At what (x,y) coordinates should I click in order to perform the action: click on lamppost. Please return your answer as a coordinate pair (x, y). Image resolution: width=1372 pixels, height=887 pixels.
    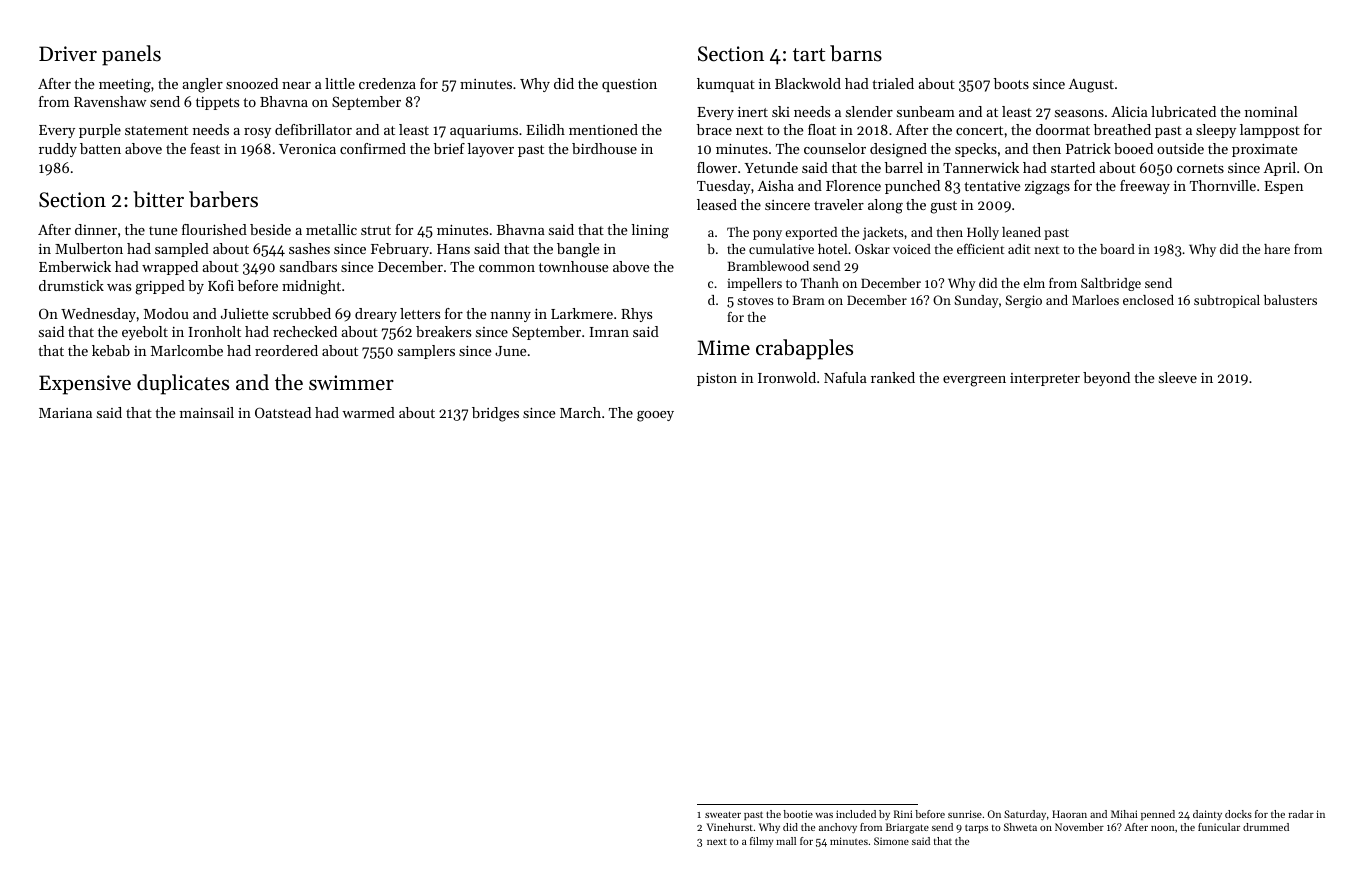
    Looking at the image, I should click on (1270, 131).
